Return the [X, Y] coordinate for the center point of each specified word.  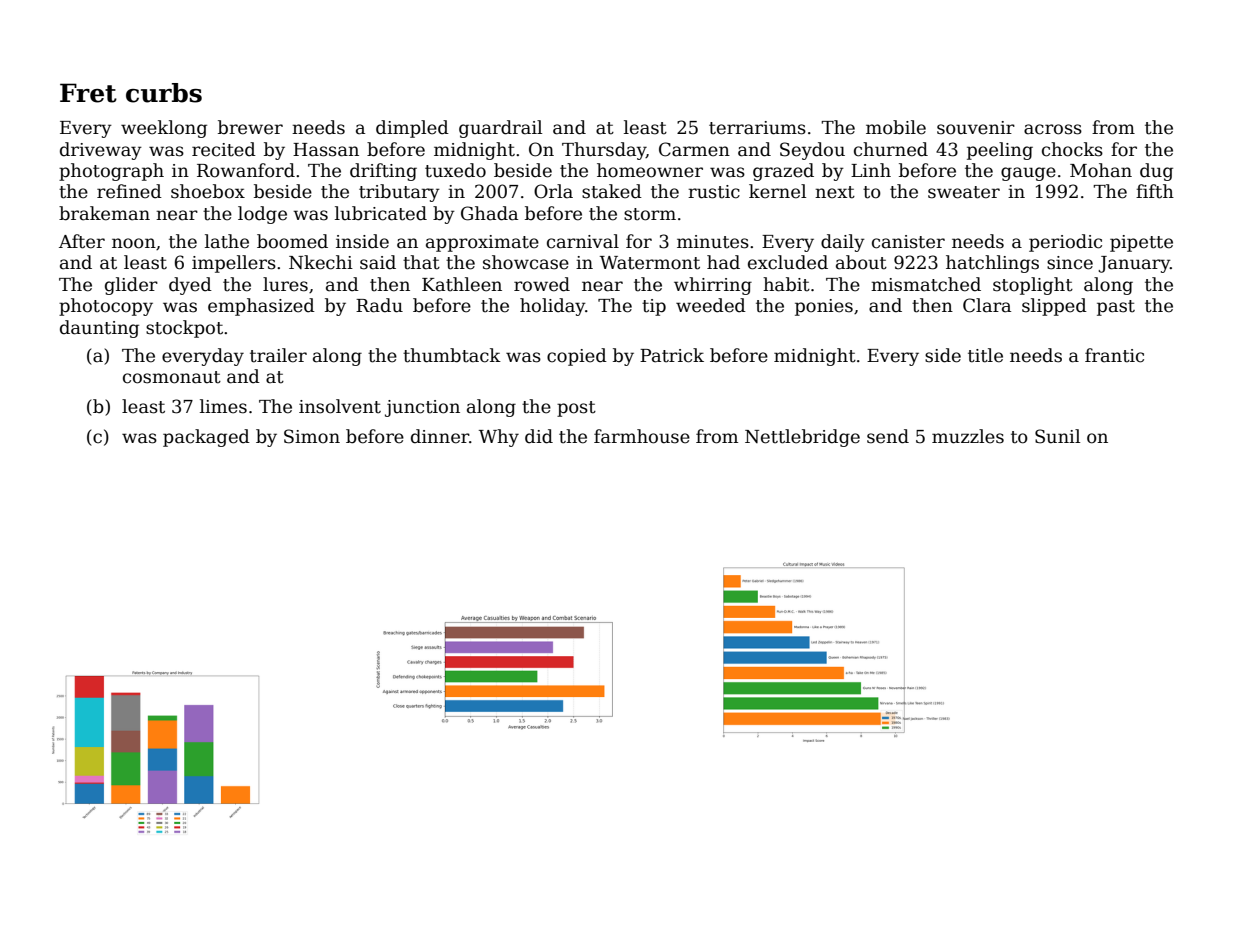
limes [223, 406]
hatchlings [992, 264]
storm [650, 214]
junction [422, 408]
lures [285, 284]
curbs [164, 93]
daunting [99, 329]
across [1053, 129]
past [1116, 308]
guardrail [500, 129]
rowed [542, 284]
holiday [552, 307]
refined [129, 191]
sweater [964, 192]
